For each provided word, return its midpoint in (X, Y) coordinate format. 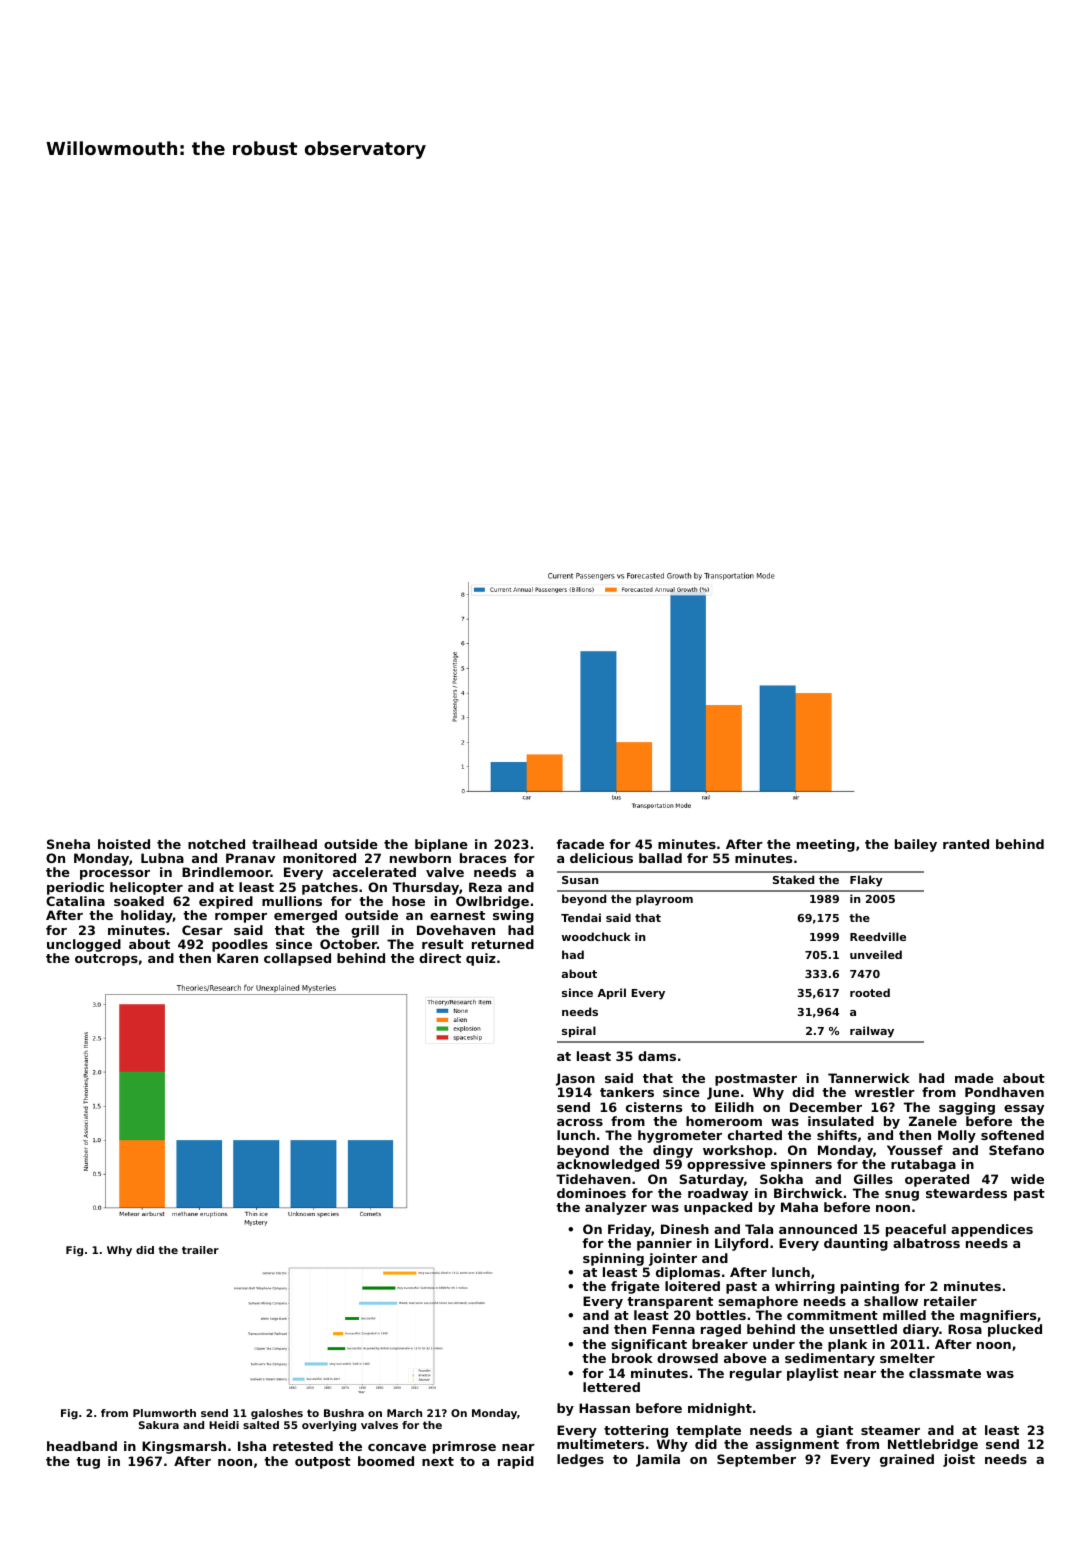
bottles (721, 1315)
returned (503, 944)
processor (115, 875)
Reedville (878, 936)
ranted (966, 844)
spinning (613, 1259)
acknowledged (608, 1165)
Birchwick (808, 1193)
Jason (575, 1079)
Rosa (965, 1329)
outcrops (106, 960)
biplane (441, 845)
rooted (870, 992)
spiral (579, 1032)
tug (88, 1463)
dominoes (591, 1193)
